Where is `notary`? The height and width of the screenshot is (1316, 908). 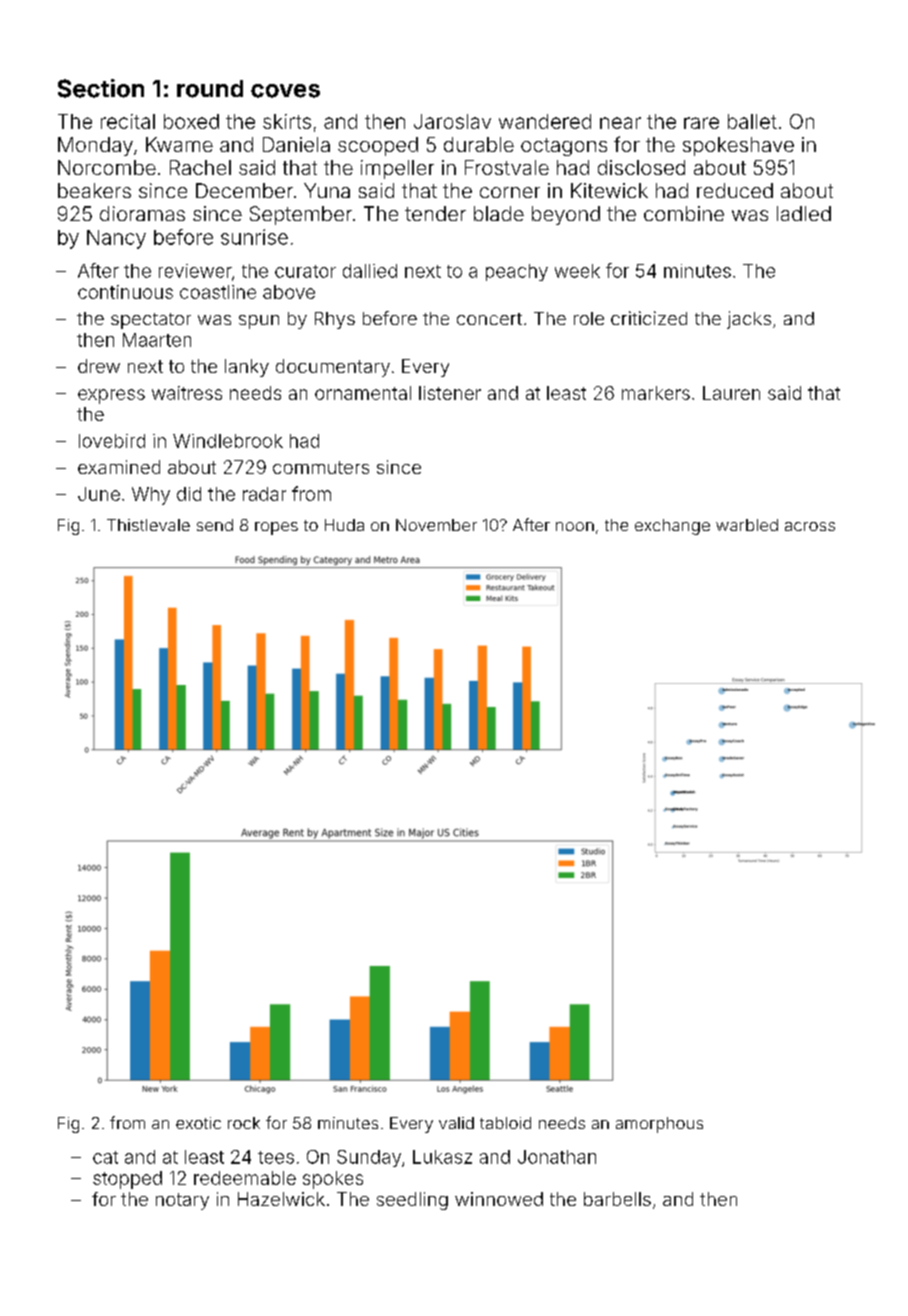 notary is located at coordinates (182, 1201).
